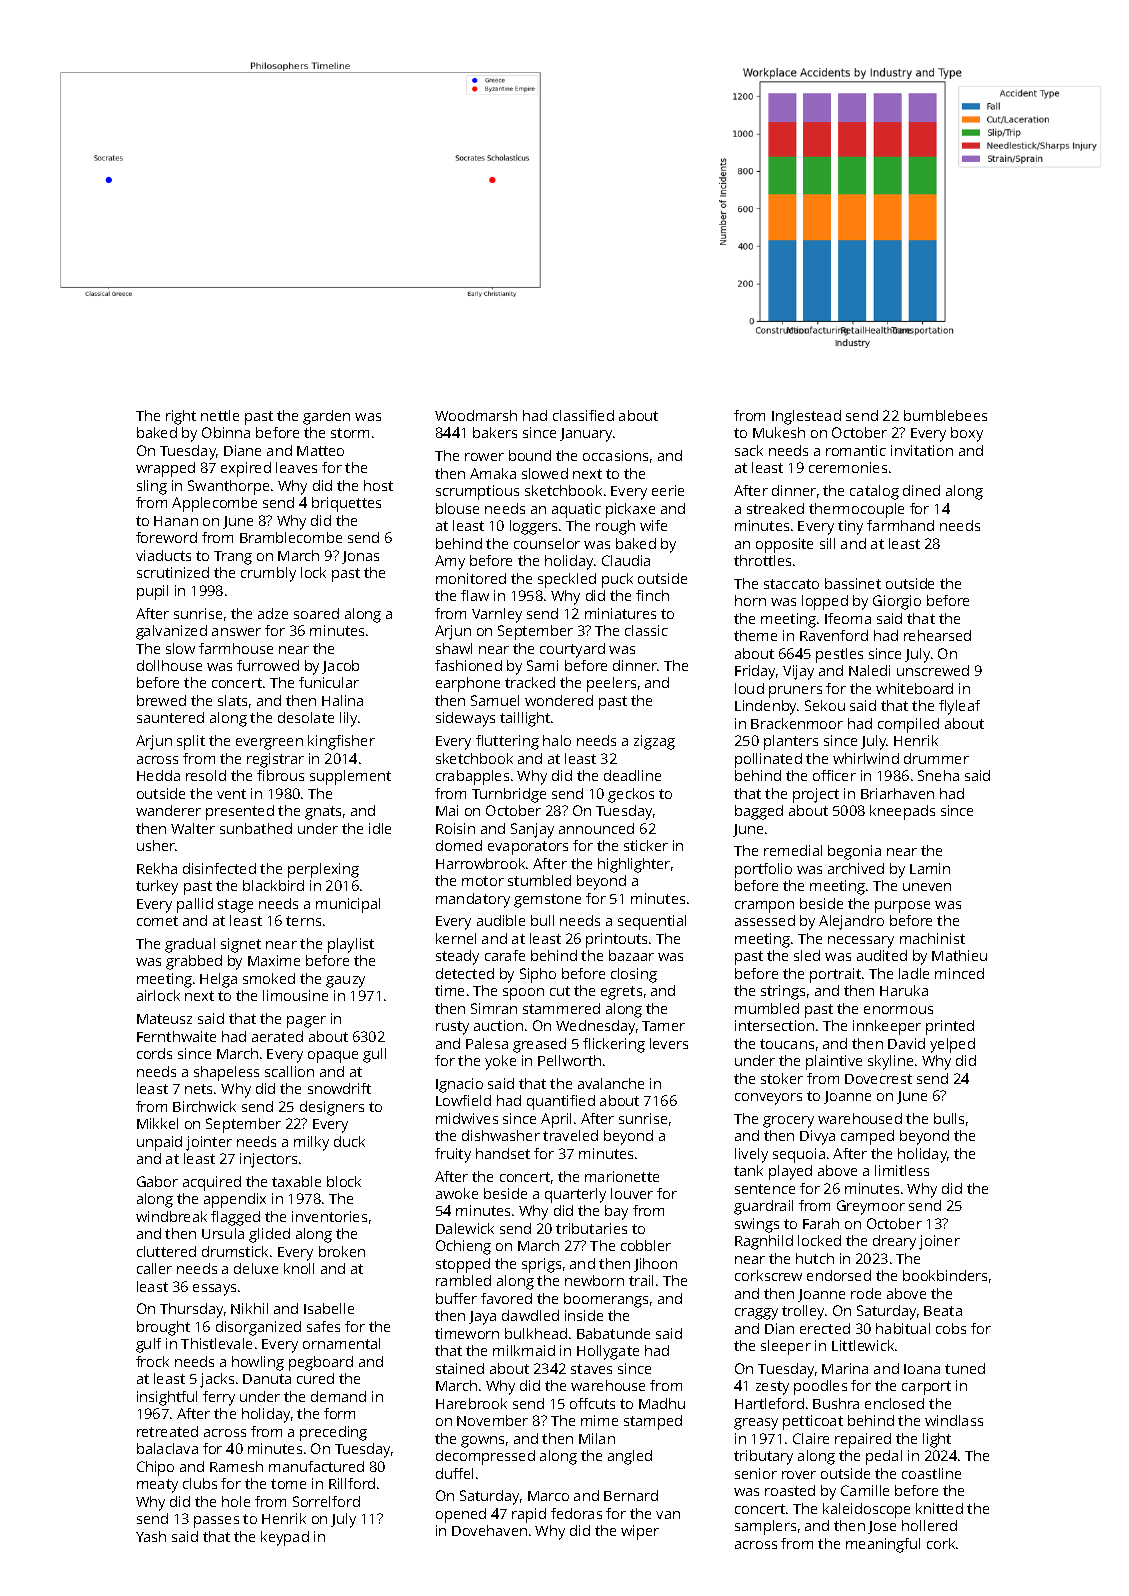 Image resolution: width=1129 pixels, height=1596 pixels. What do you see at coordinates (884, 1457) in the document?
I see `pedal` at bounding box center [884, 1457].
